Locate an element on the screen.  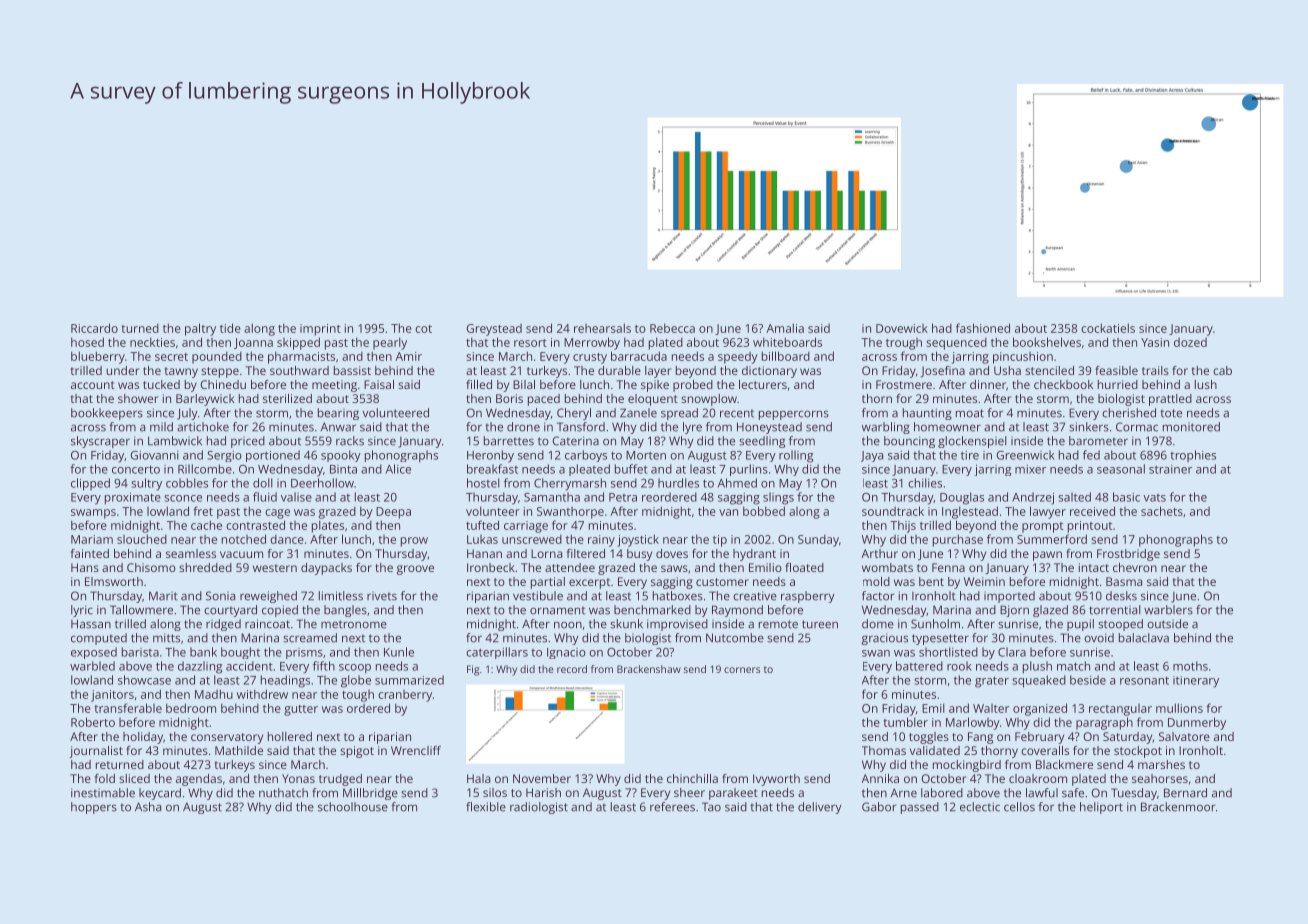
headings is located at coordinates (285, 681).
